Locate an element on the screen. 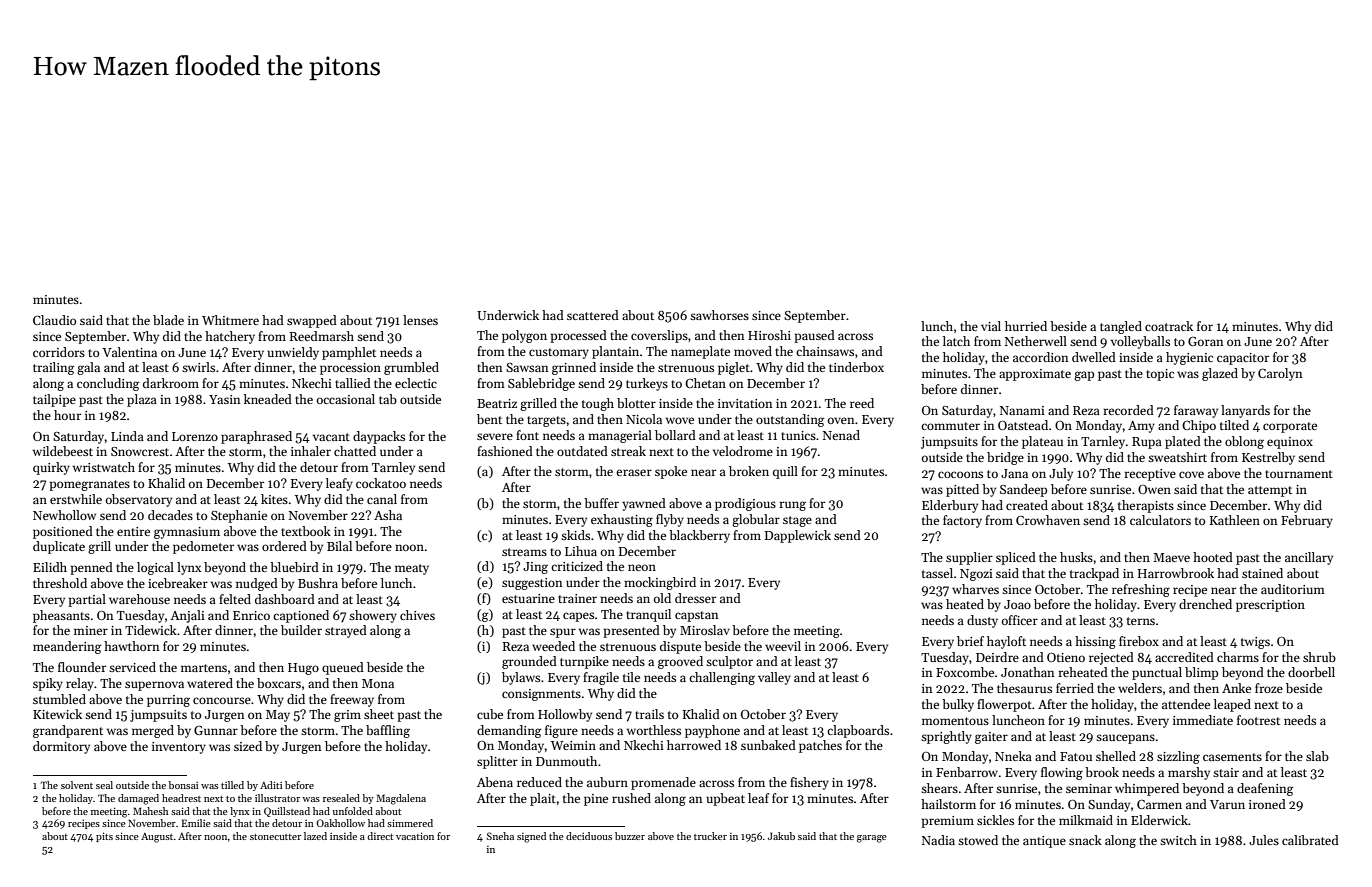 The width and height of the screenshot is (1372, 887). flowerpot is located at coordinates (1004, 705).
